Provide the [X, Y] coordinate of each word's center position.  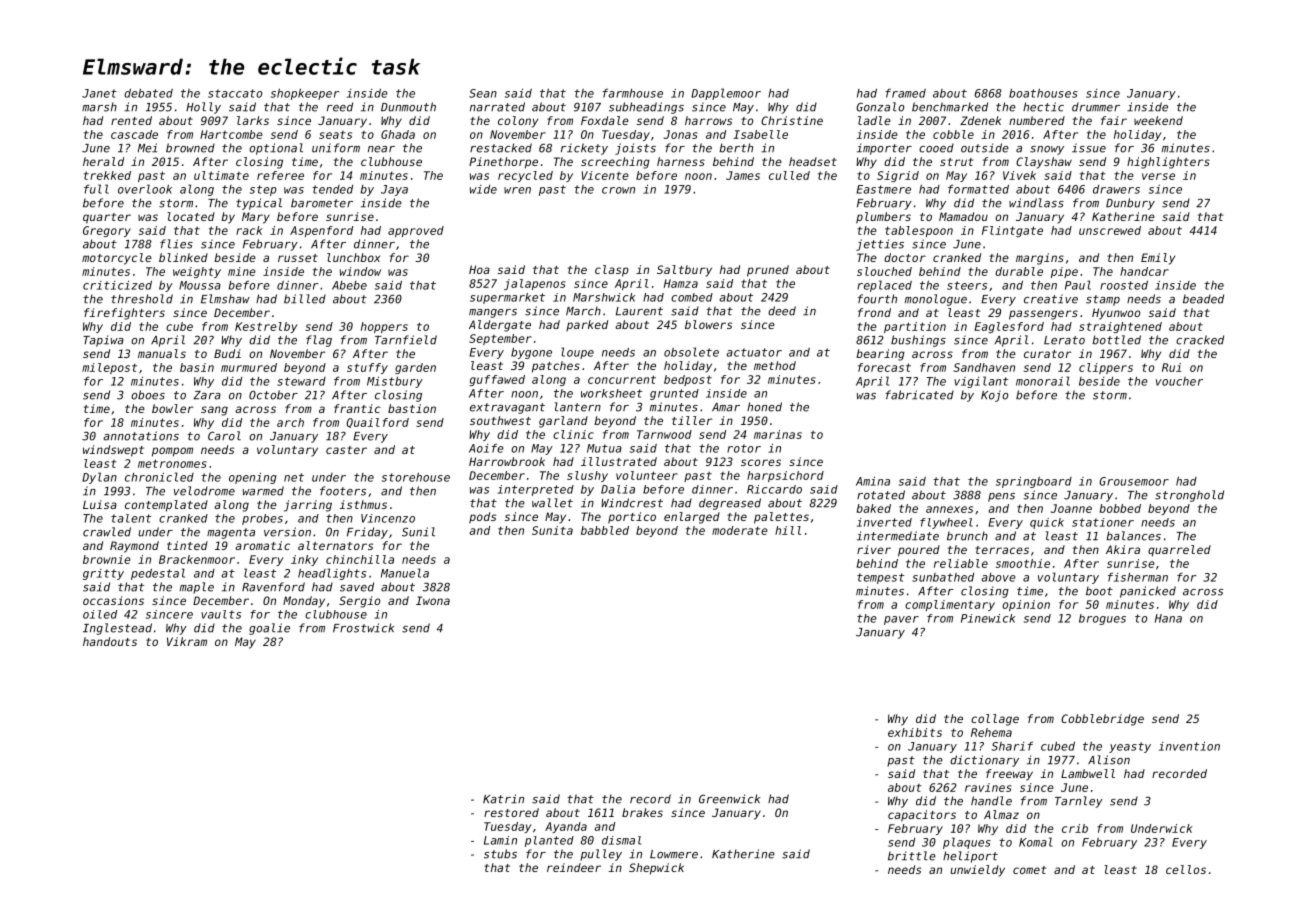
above [999, 577]
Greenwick [729, 799]
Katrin [503, 799]
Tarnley [1079, 802]
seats [335, 135]
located [191, 216]
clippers [1106, 368]
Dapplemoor [726, 94]
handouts [110, 641]
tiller [692, 420]
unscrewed [1110, 230]
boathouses [1043, 93]
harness [681, 161]
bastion [412, 408]
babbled [605, 530]
